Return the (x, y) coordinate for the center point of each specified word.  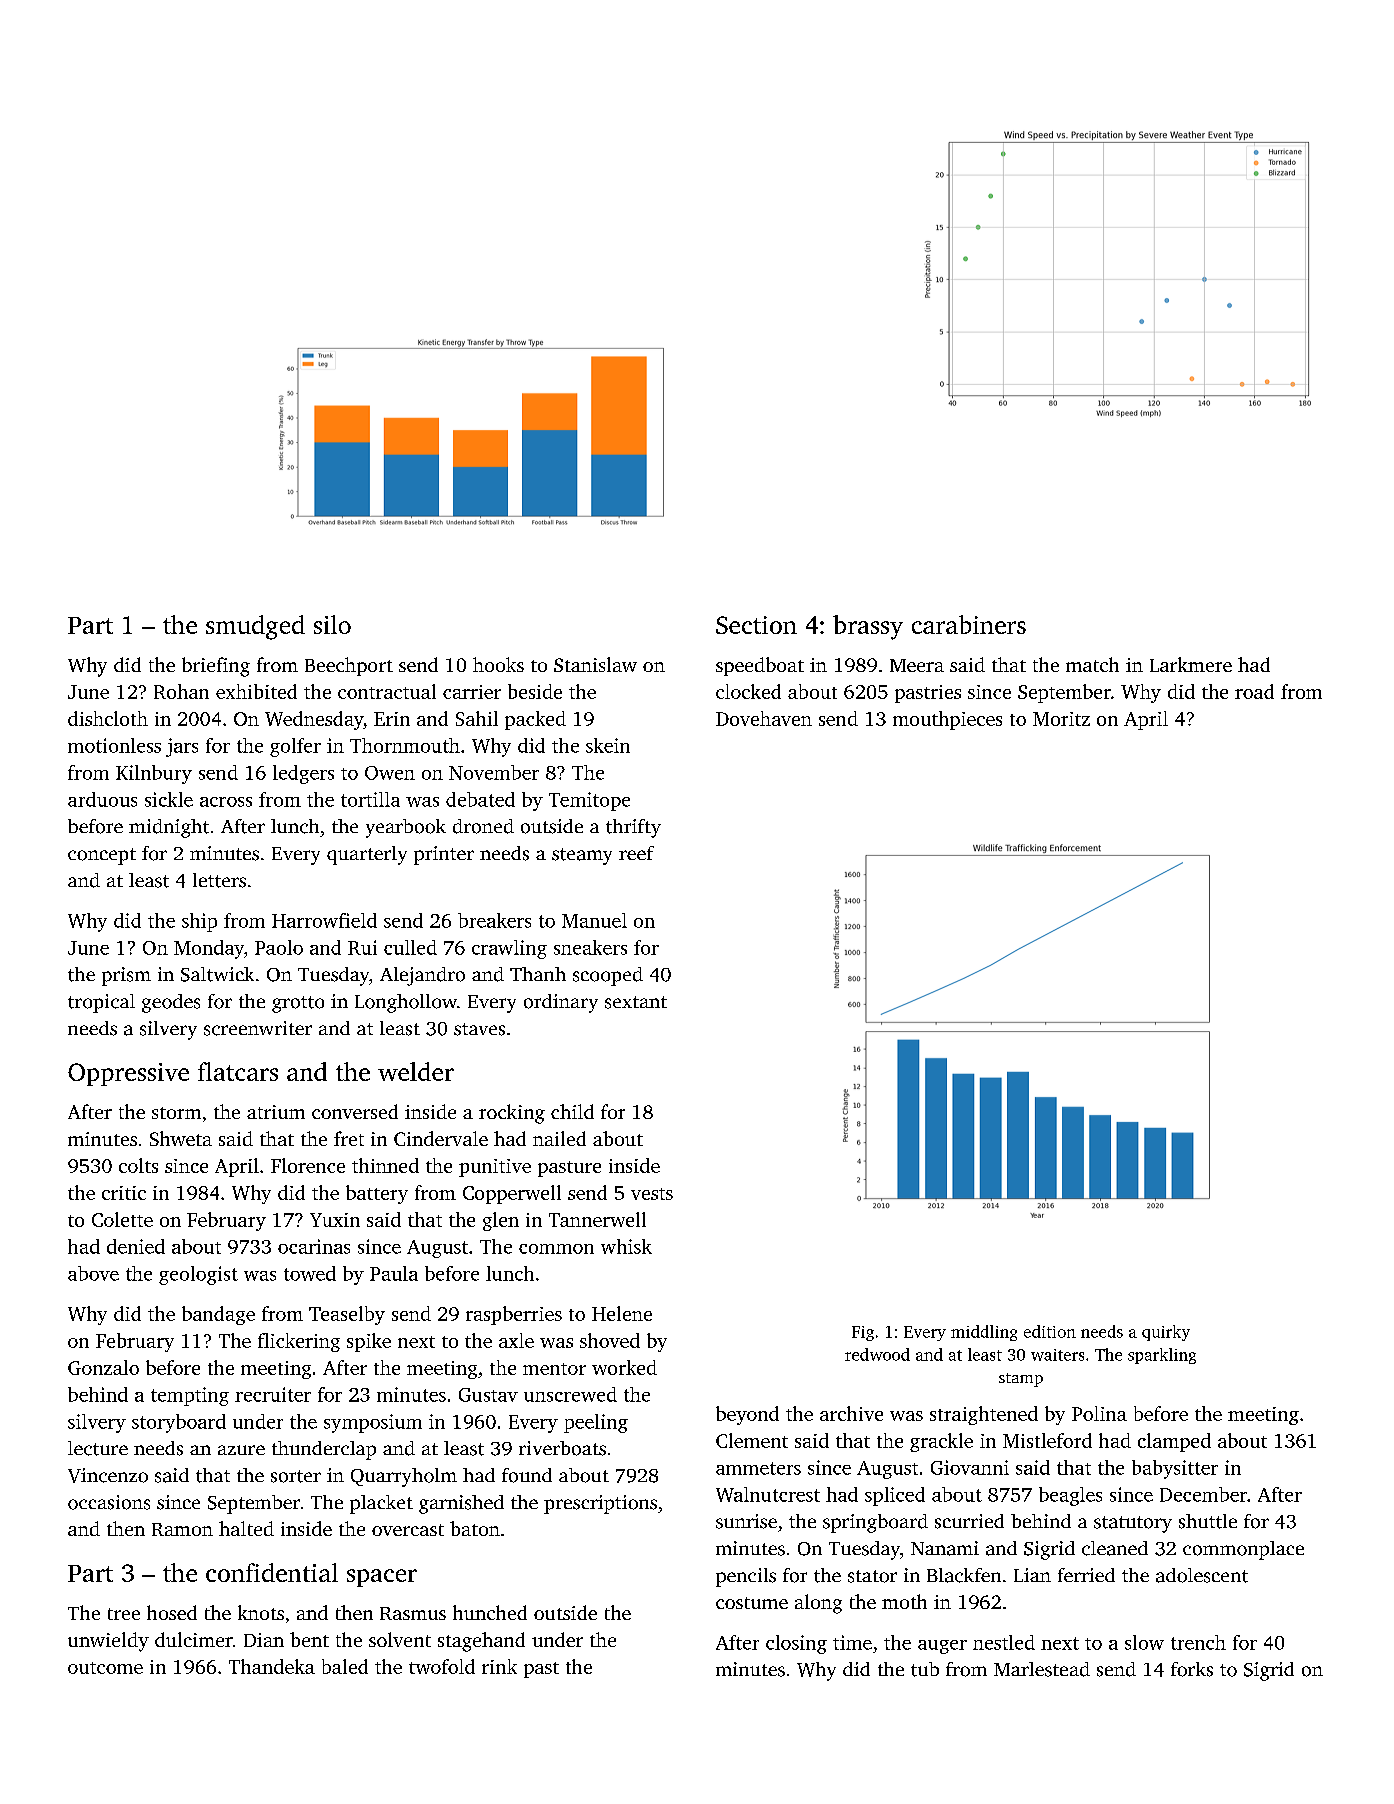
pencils (746, 1577)
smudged (255, 627)
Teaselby (347, 1315)
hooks (498, 664)
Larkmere (1191, 664)
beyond (747, 1415)
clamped (1174, 1442)
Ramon (182, 1529)
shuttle (1208, 1521)
